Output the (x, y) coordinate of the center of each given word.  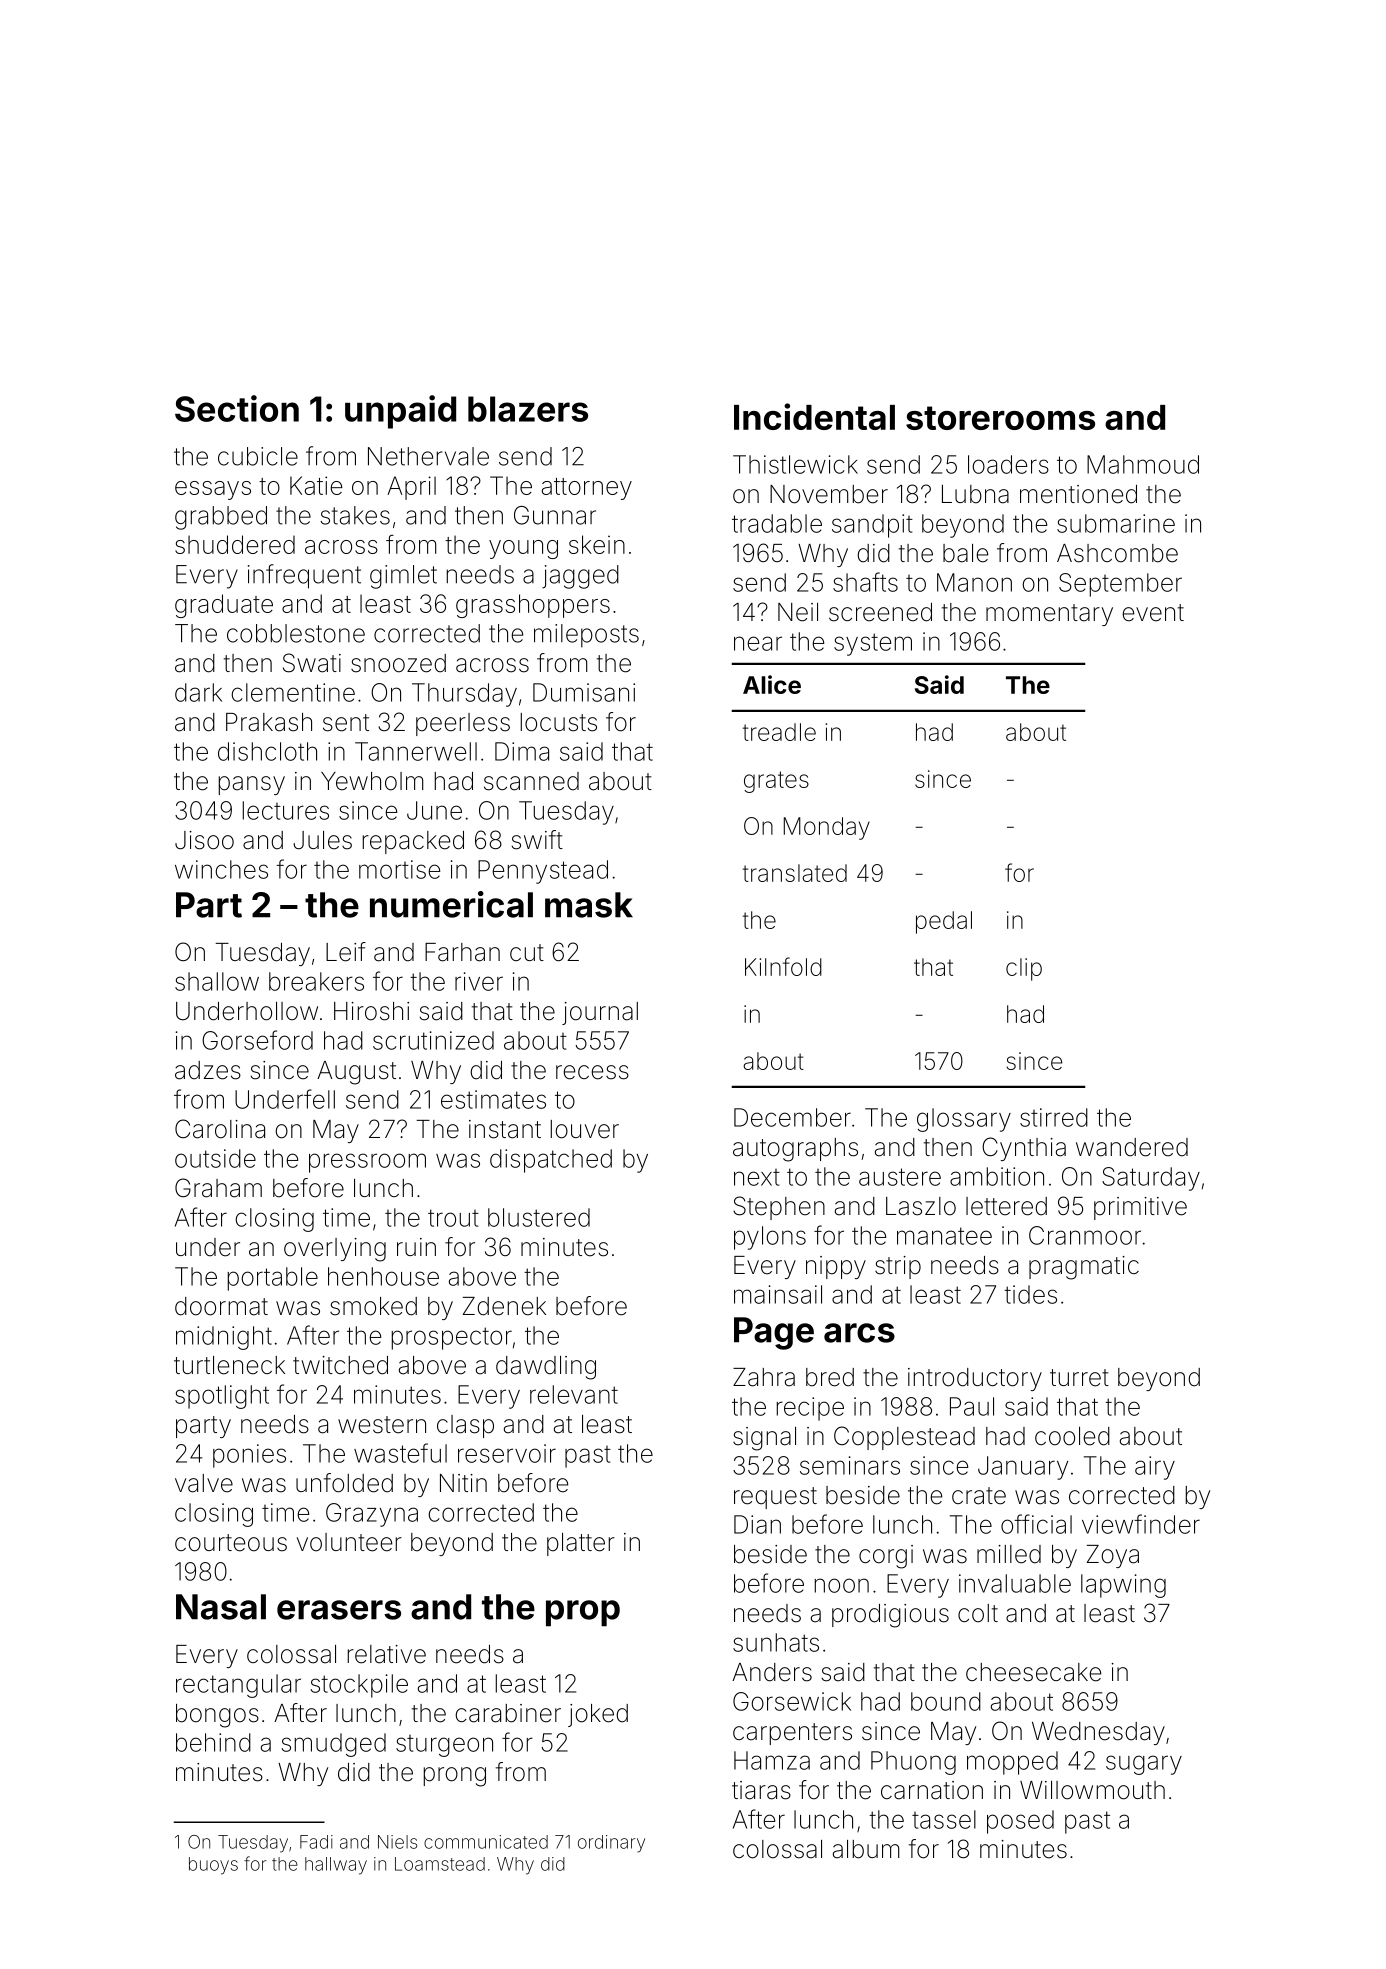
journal (600, 1013)
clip (1024, 969)
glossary (964, 1120)
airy (1155, 1468)
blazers (528, 409)
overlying (335, 1250)
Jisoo (204, 840)
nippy (836, 1267)
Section (237, 408)
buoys (213, 1866)
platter (581, 1544)
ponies (249, 1456)
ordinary (611, 1844)
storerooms (1000, 418)
